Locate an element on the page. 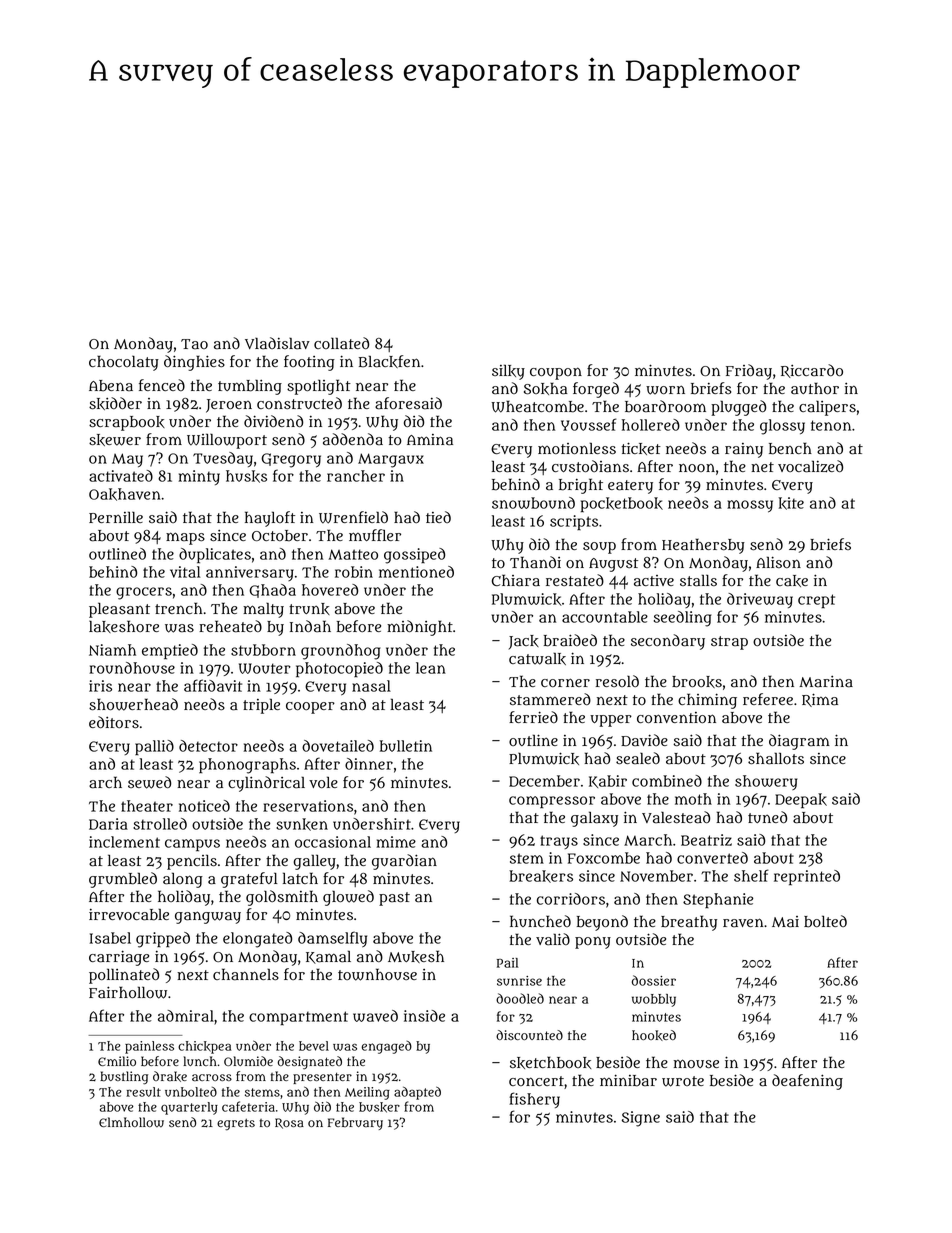  doodled is located at coordinates (520, 998).
